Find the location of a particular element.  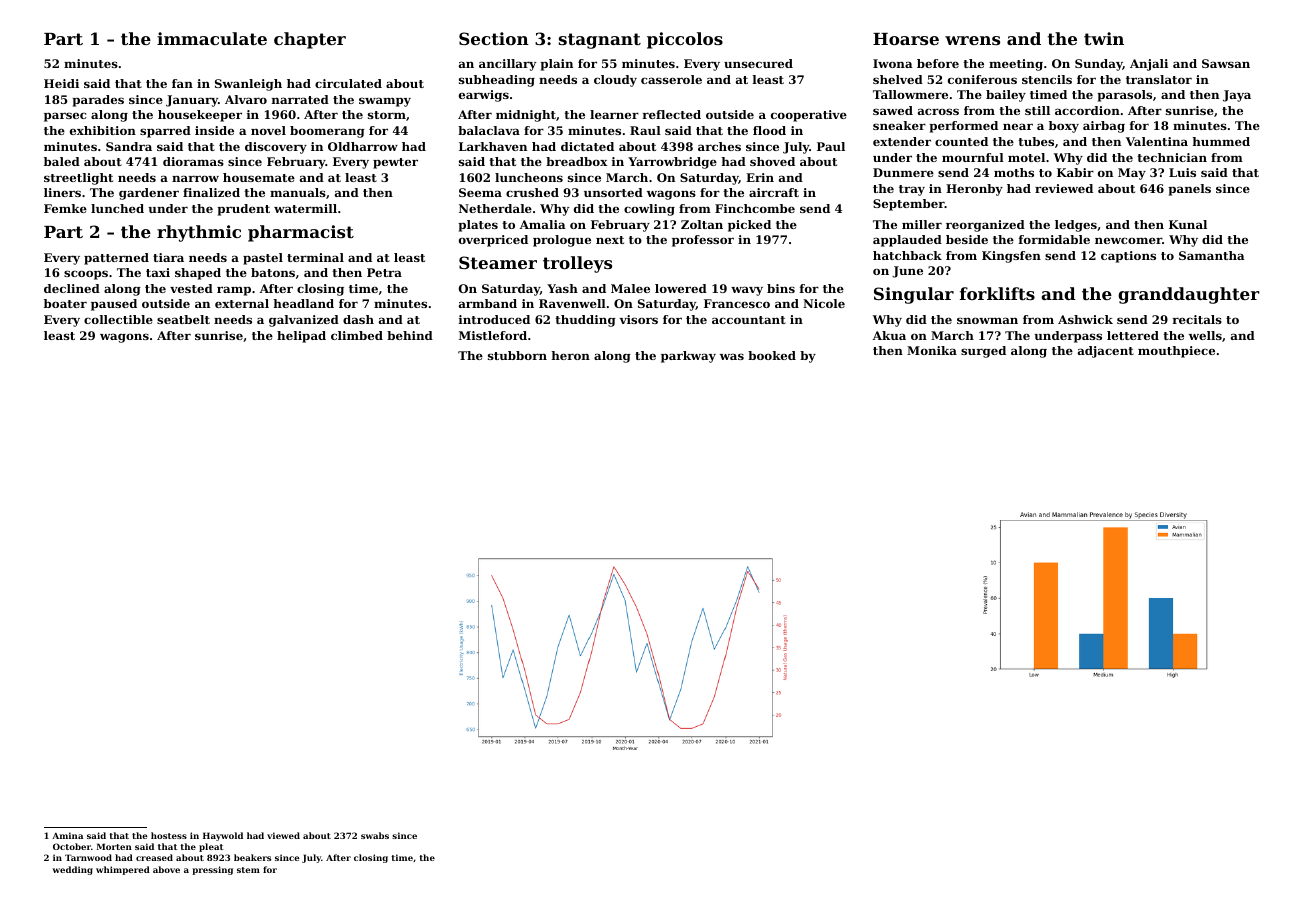

wrens is located at coordinates (972, 40).
